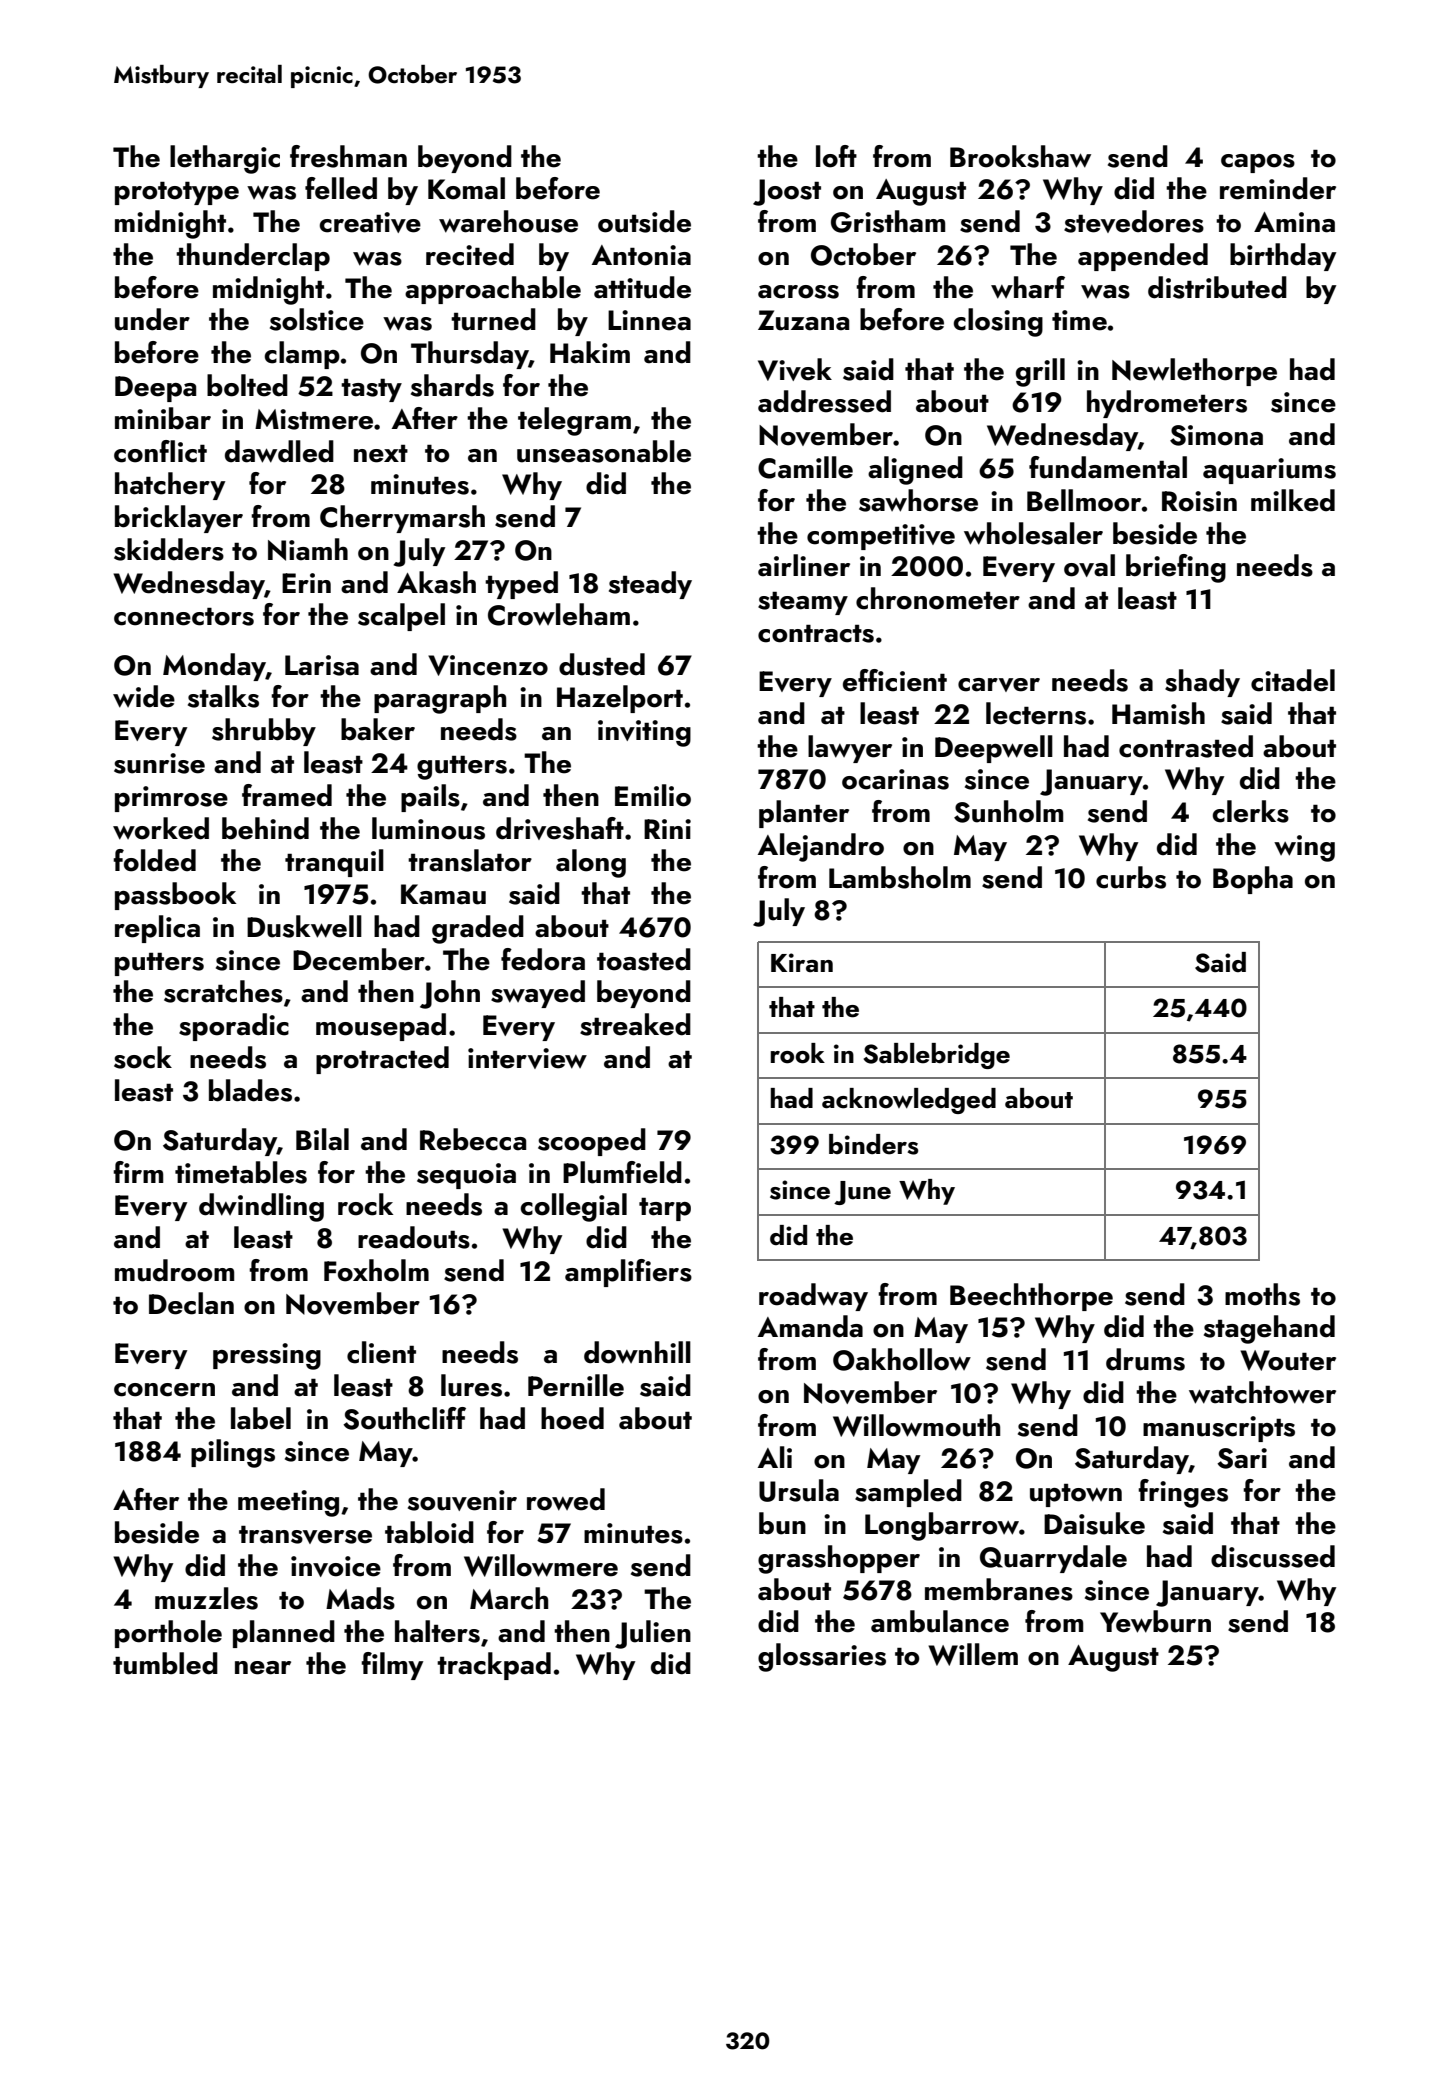  Describe the element at coordinates (1031, 1297) in the screenshot. I see `Beechthorpe` at that location.
